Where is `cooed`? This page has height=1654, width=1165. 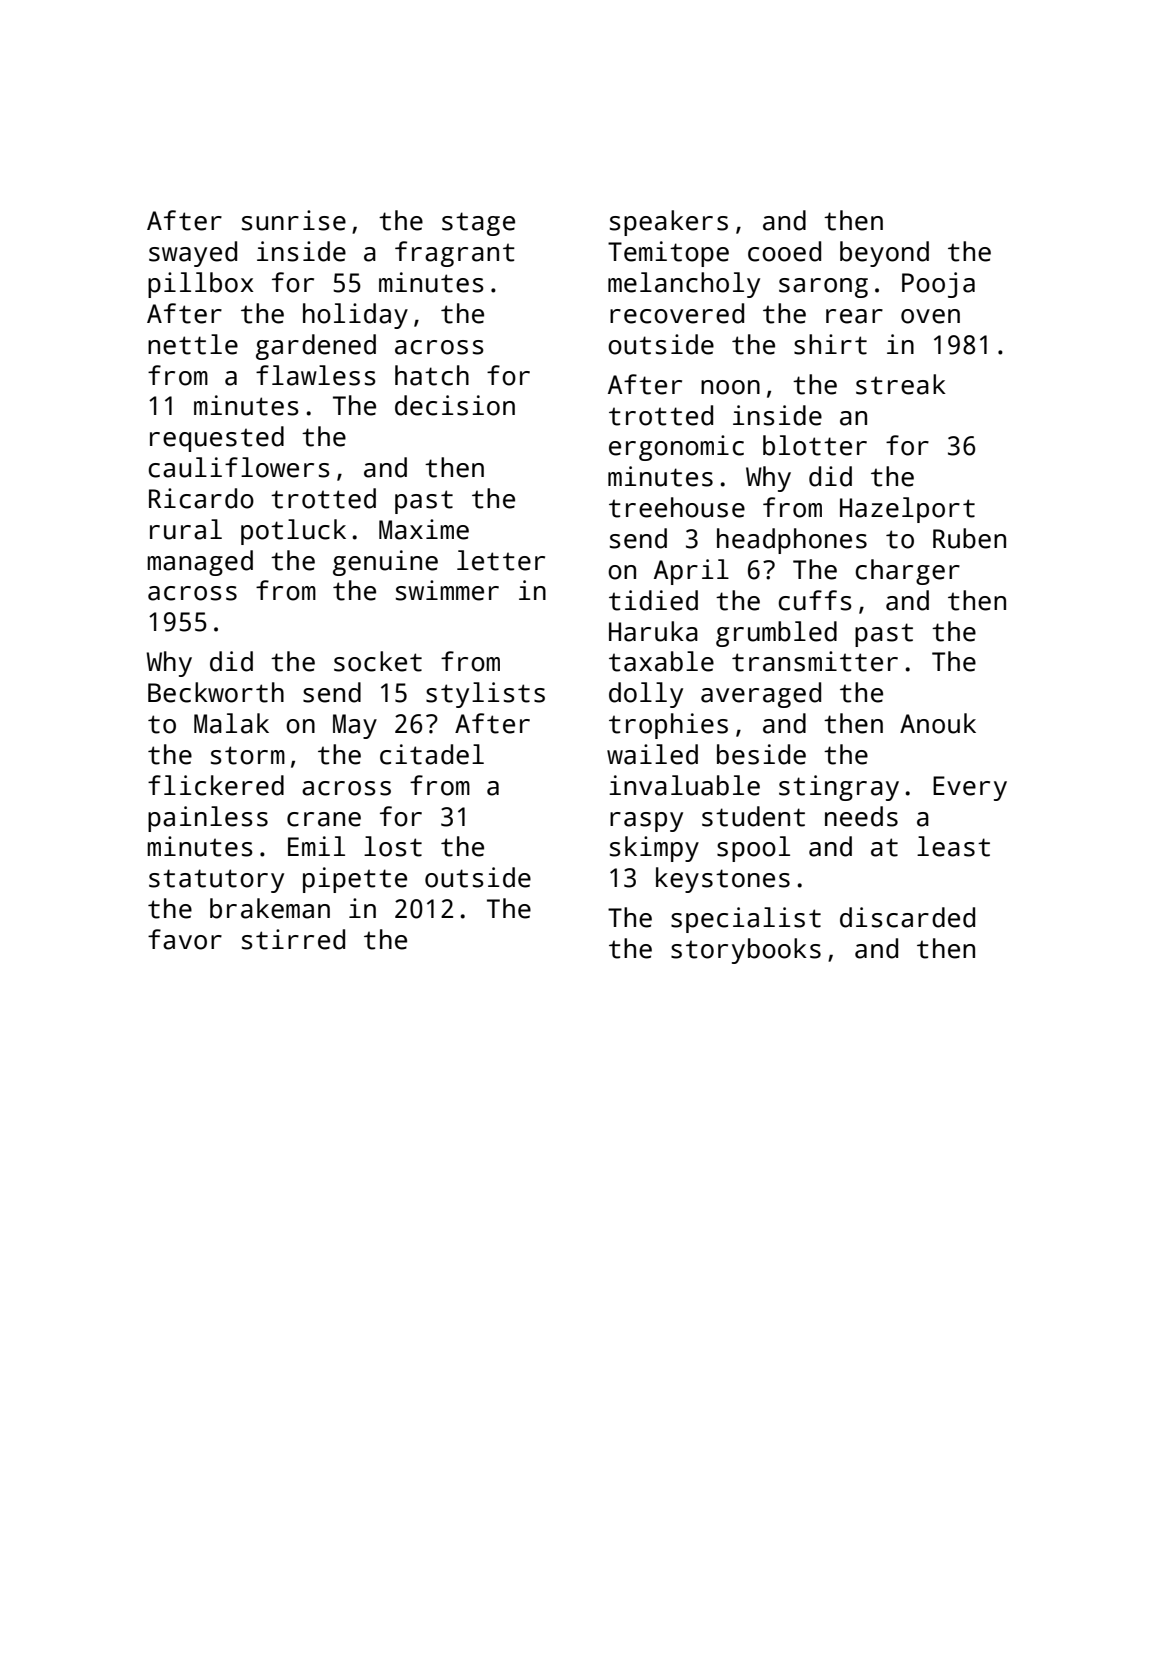
cooed is located at coordinates (784, 251).
